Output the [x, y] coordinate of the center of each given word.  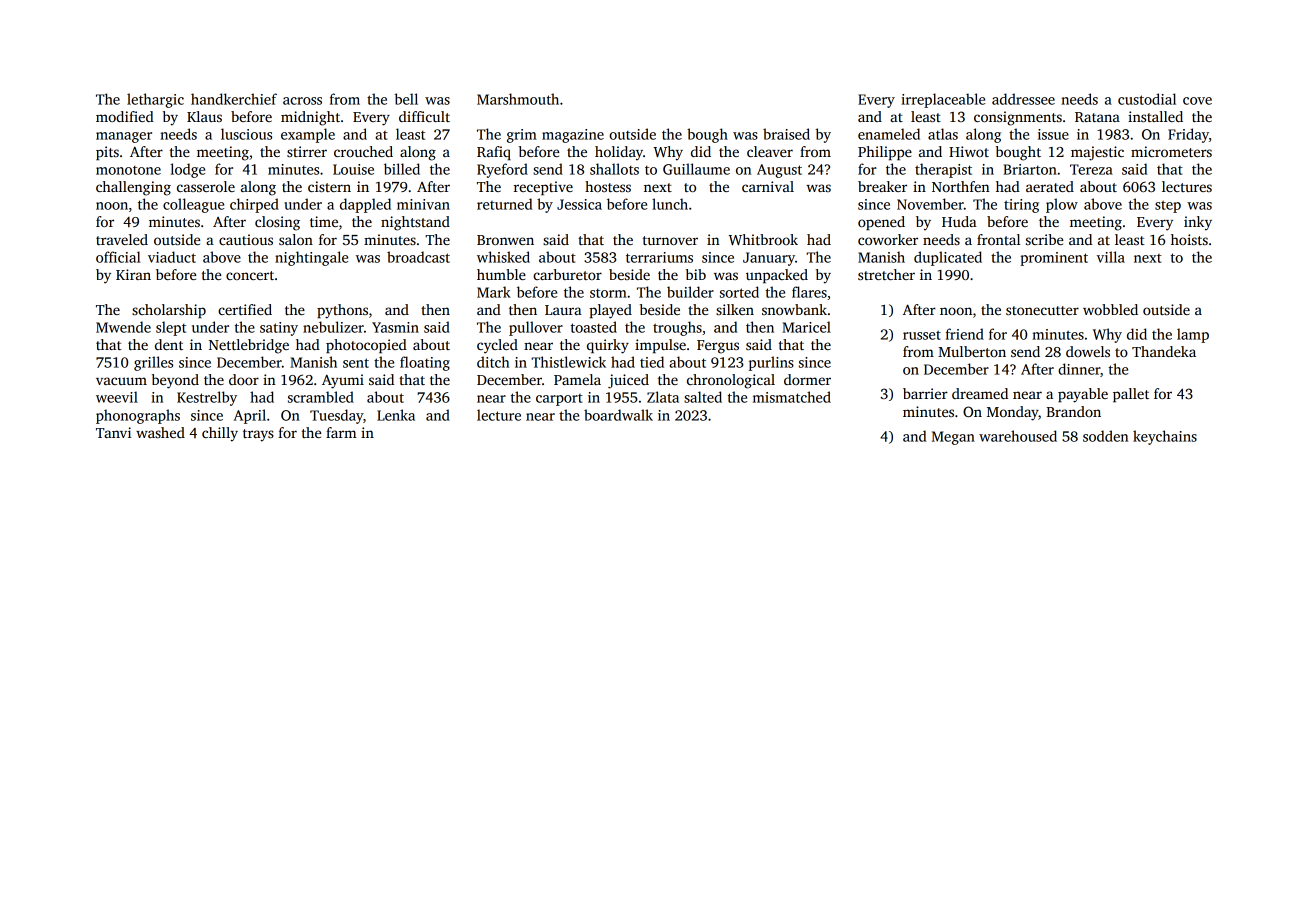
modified [125, 116]
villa [1111, 257]
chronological [731, 381]
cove [1197, 101]
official [118, 257]
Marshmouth [518, 99]
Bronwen [505, 240]
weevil [117, 397]
